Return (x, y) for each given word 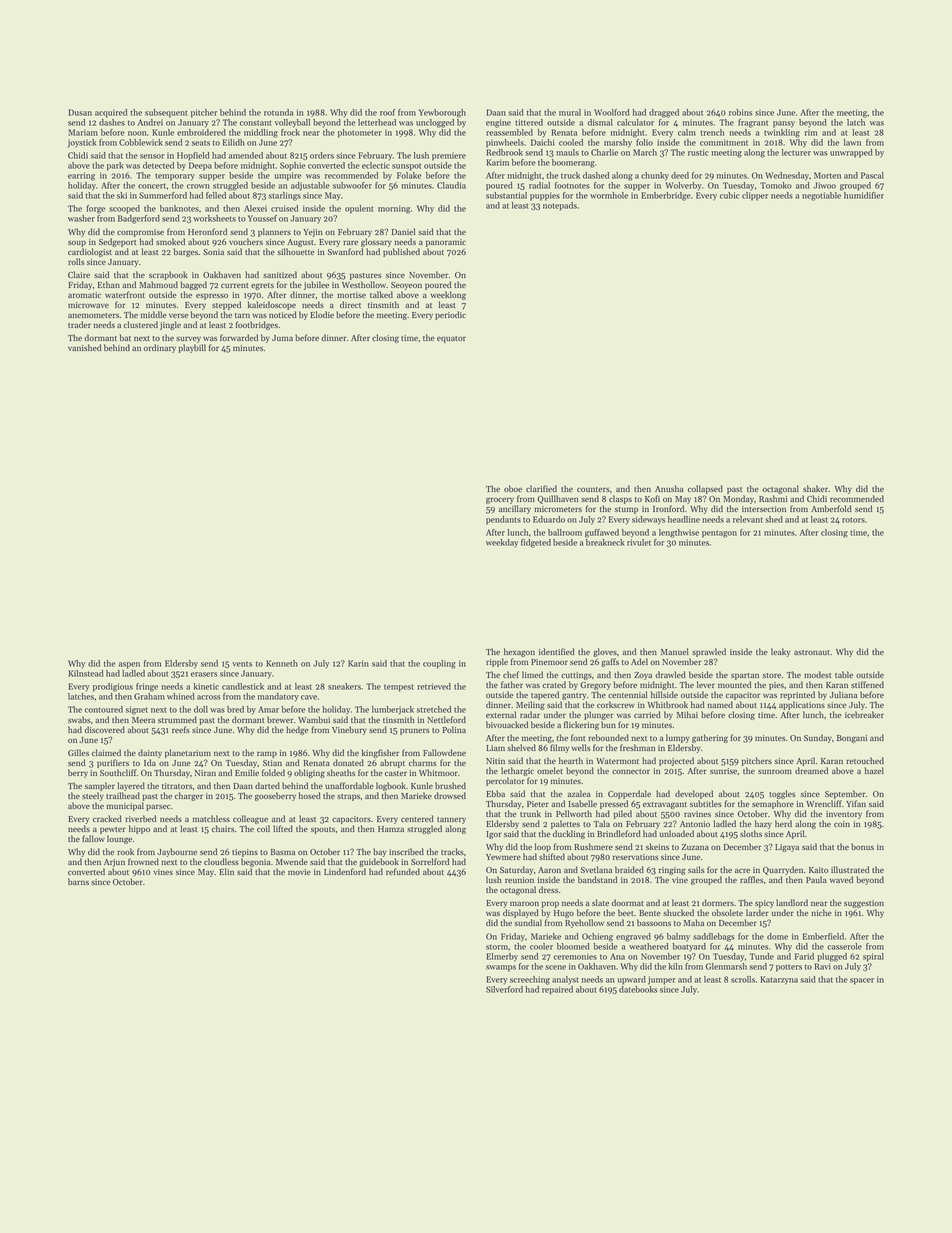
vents (242, 664)
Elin (226, 871)
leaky (781, 652)
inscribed (406, 851)
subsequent (166, 113)
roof (388, 112)
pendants (503, 520)
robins (741, 112)
